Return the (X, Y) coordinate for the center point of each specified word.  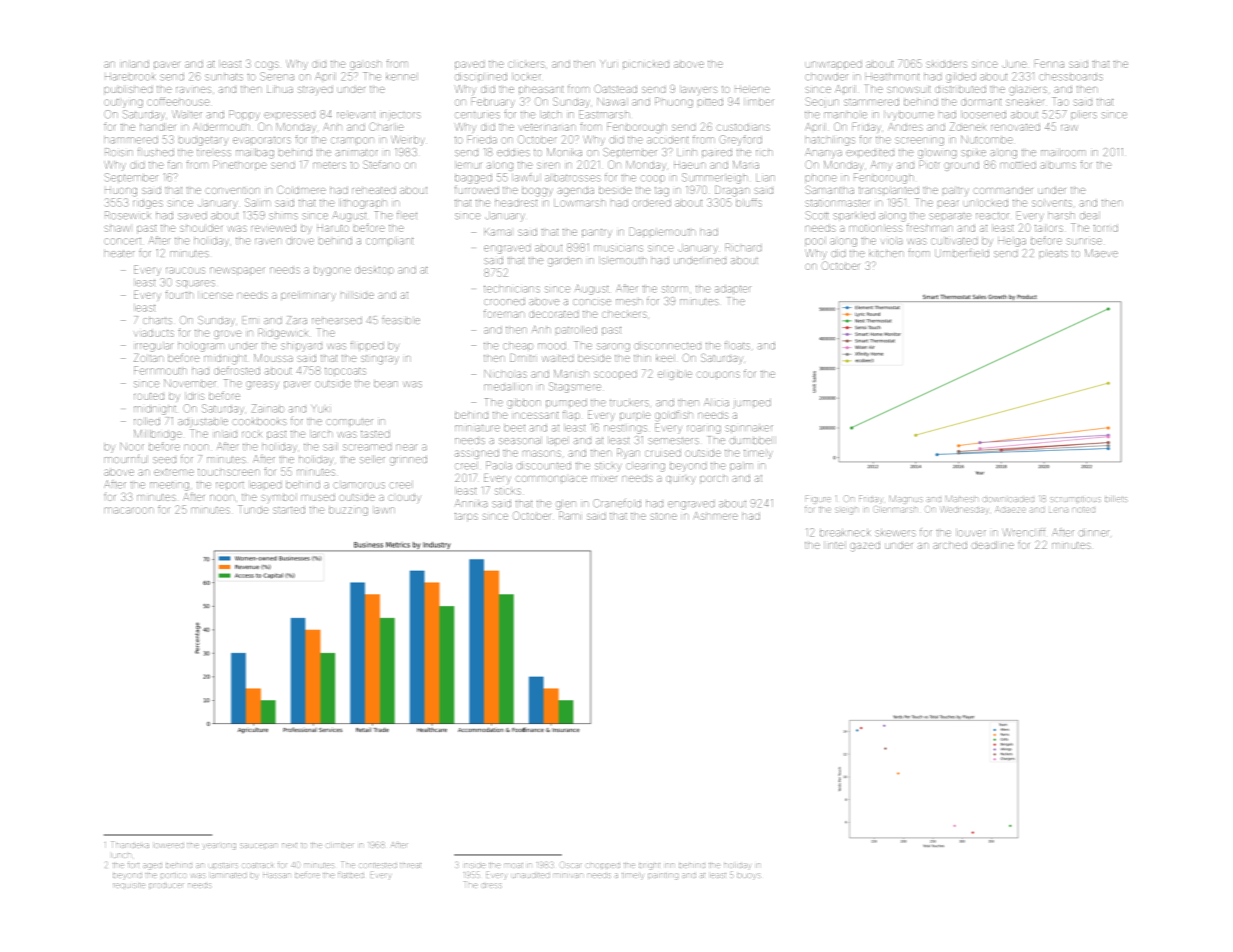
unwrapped (833, 65)
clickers (526, 64)
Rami (570, 515)
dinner (1094, 533)
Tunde (253, 509)
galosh (366, 65)
